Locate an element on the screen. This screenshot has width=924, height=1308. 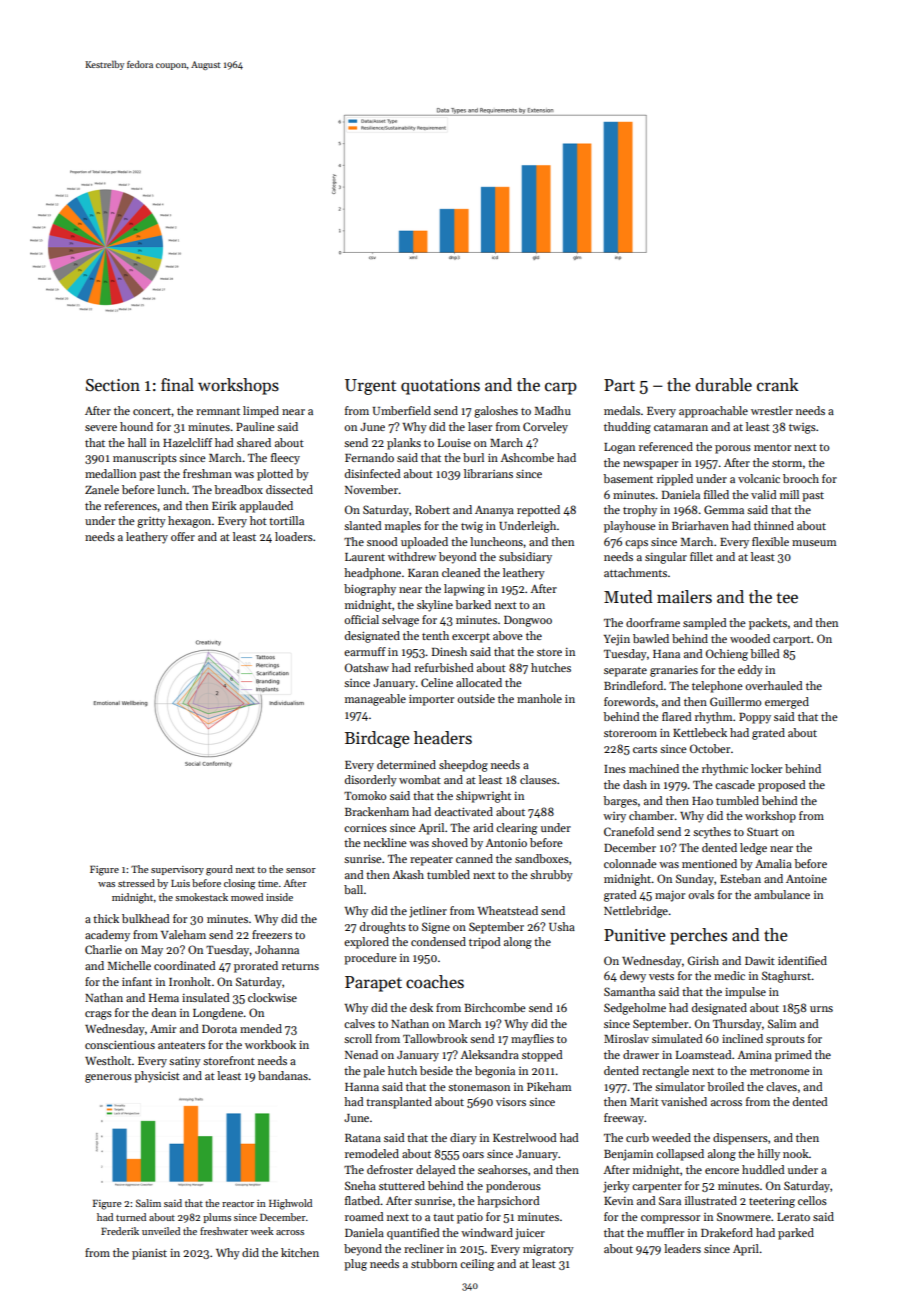
shrubby is located at coordinates (551, 876).
